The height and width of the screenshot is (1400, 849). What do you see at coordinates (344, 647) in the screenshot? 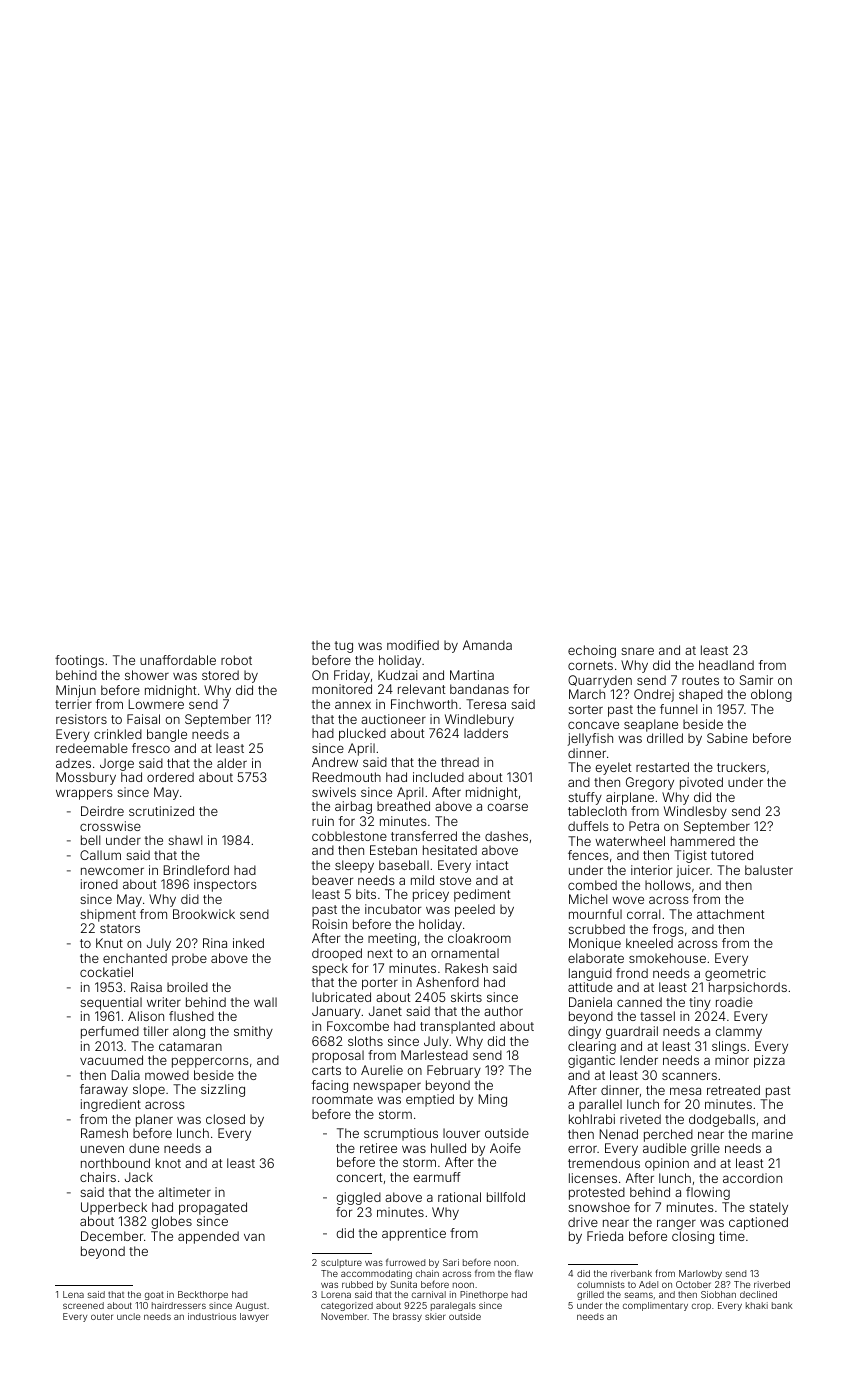
I see `tug` at bounding box center [344, 647].
